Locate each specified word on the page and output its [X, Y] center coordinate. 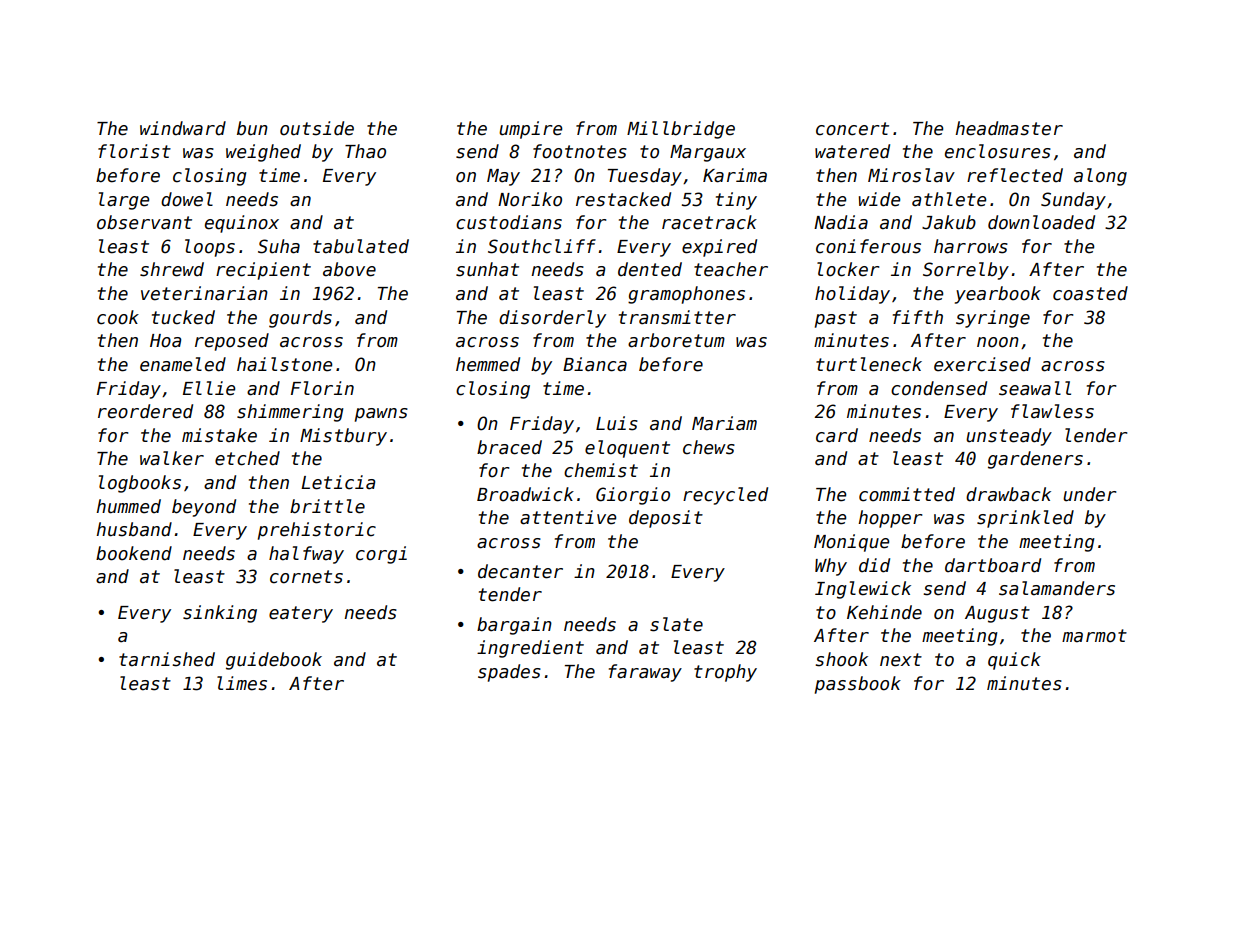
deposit [666, 519]
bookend [134, 553]
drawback [1008, 494]
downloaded [1041, 222]
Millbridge [681, 130]
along [1100, 177]
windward [183, 128]
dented [650, 269]
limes [242, 683]
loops [210, 248]
